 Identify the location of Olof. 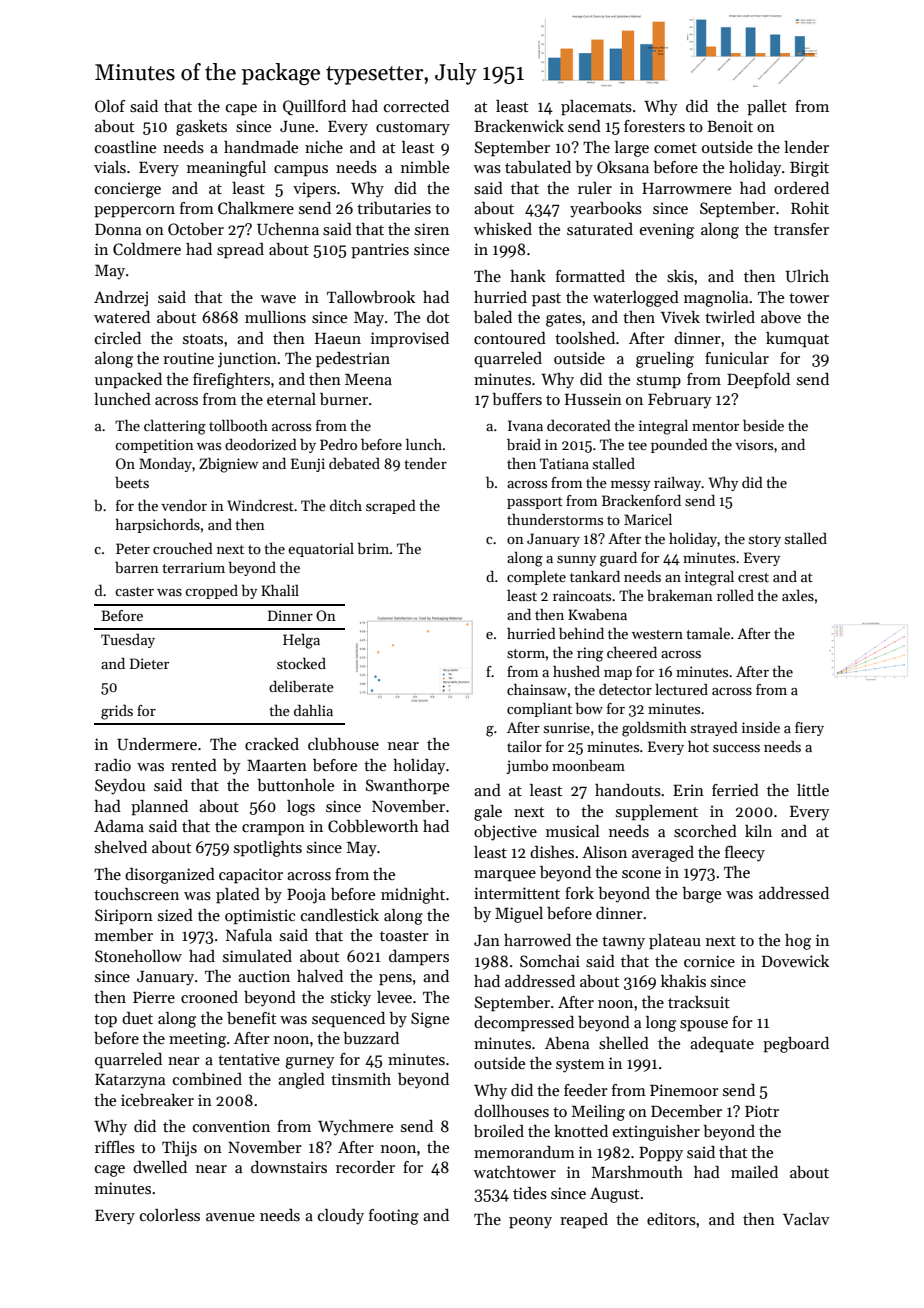
(110, 106).
